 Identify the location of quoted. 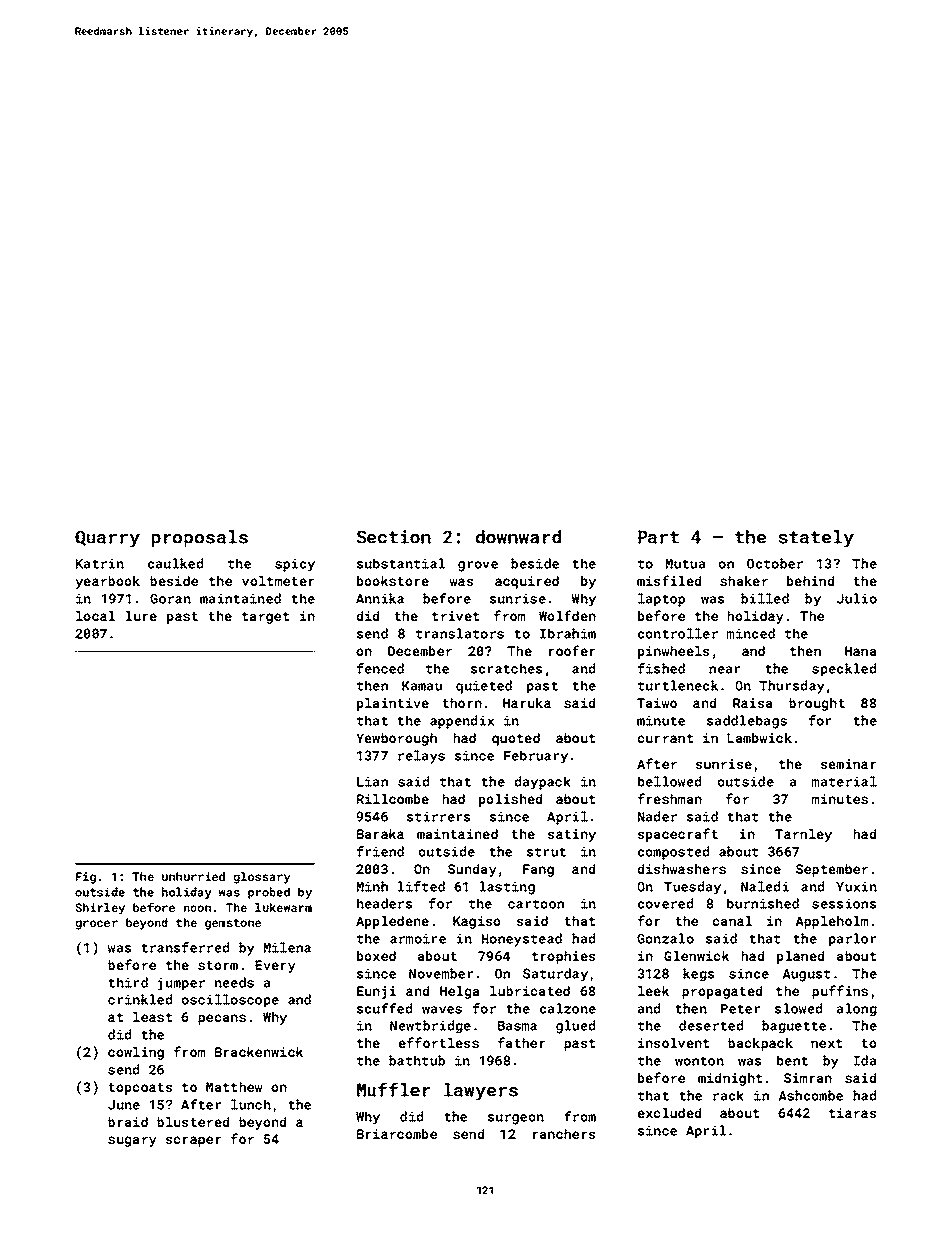
(516, 739).
